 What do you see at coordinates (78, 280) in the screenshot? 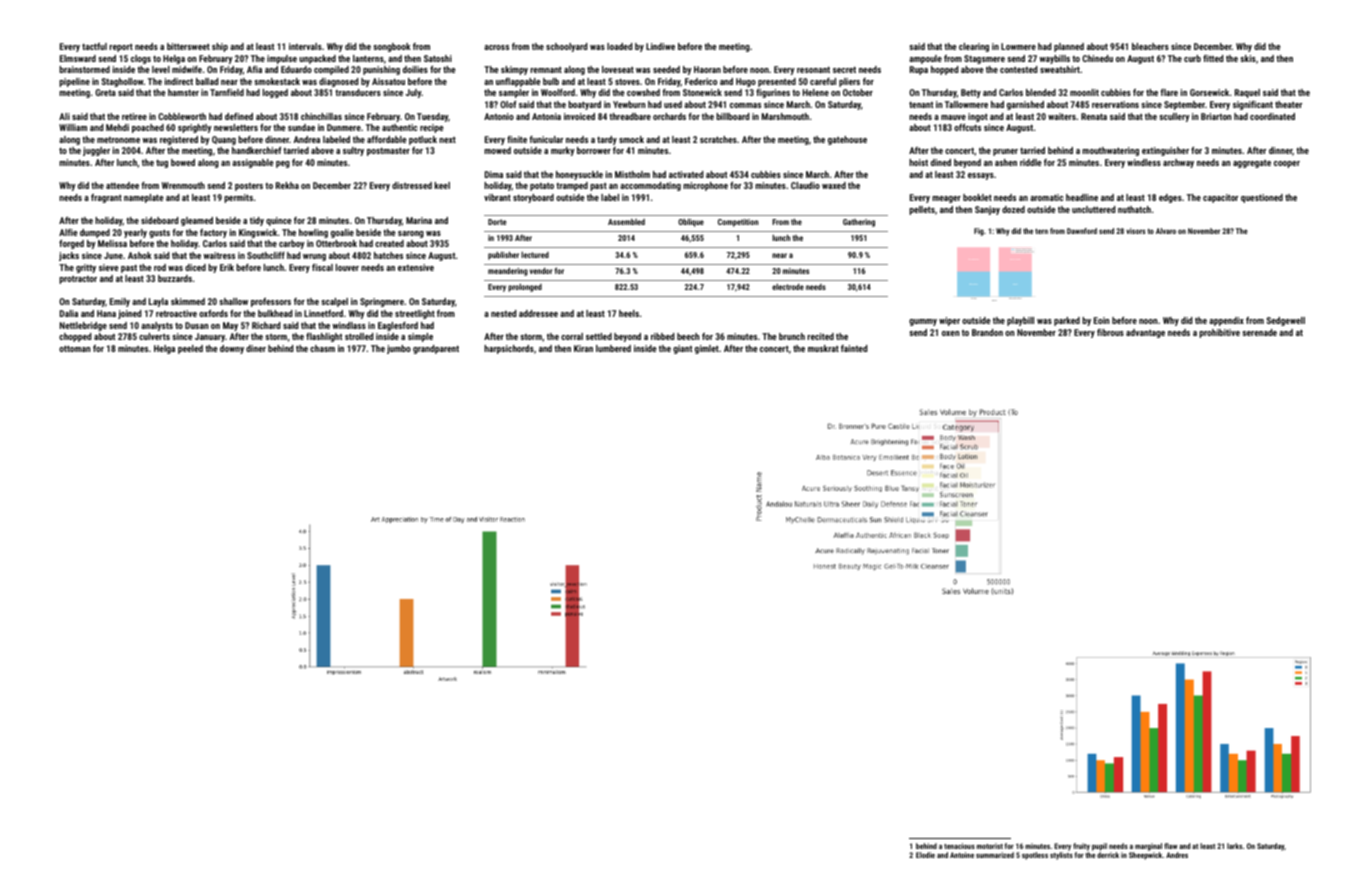
I see `protractor` at bounding box center [78, 280].
